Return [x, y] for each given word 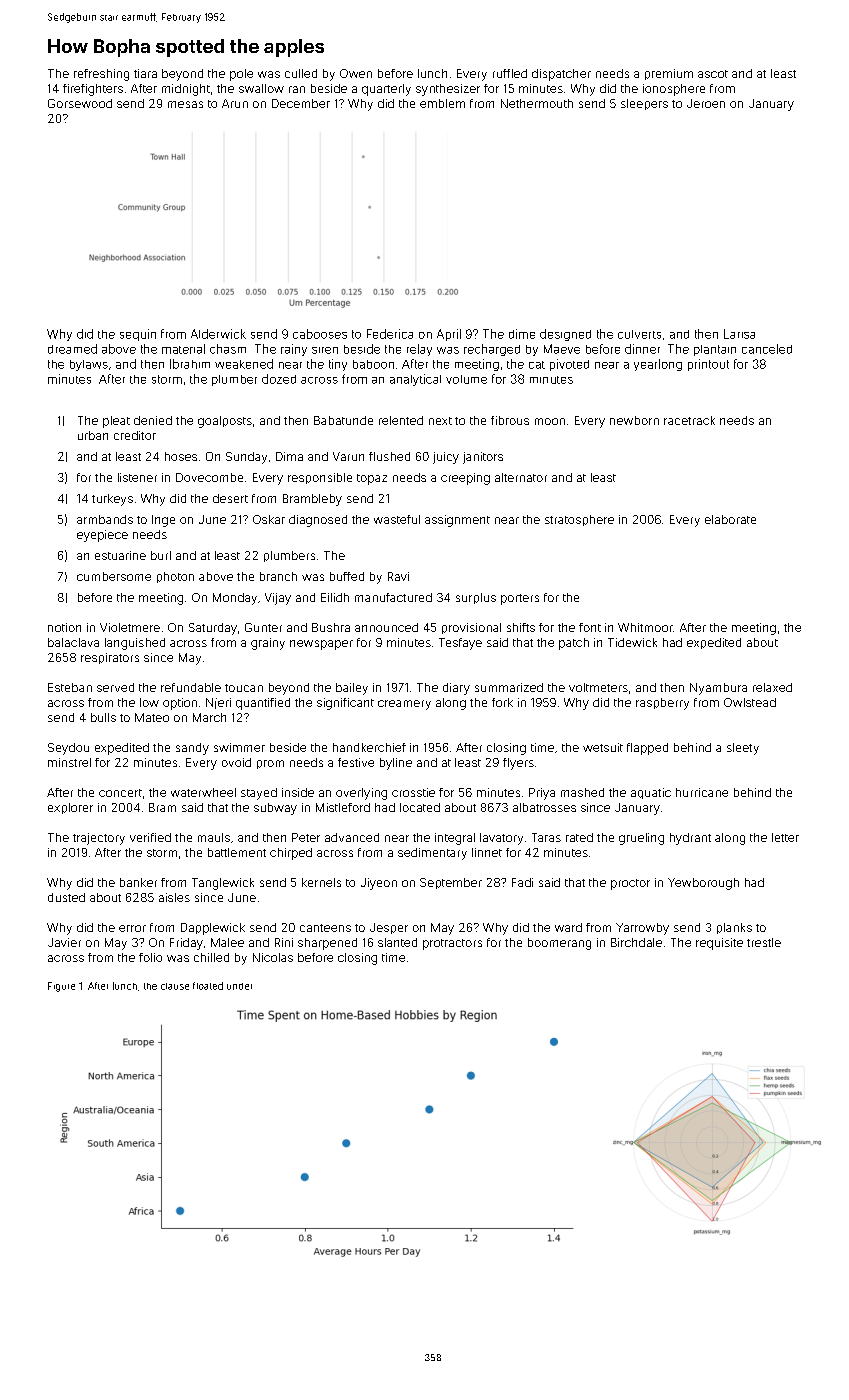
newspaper [321, 645]
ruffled [510, 73]
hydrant [690, 839]
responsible [320, 478]
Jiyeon [379, 884]
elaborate [730, 519]
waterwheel [203, 792]
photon [175, 577]
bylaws [89, 365]
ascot [713, 74]
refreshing [101, 75]
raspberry [662, 704]
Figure [61, 987]
